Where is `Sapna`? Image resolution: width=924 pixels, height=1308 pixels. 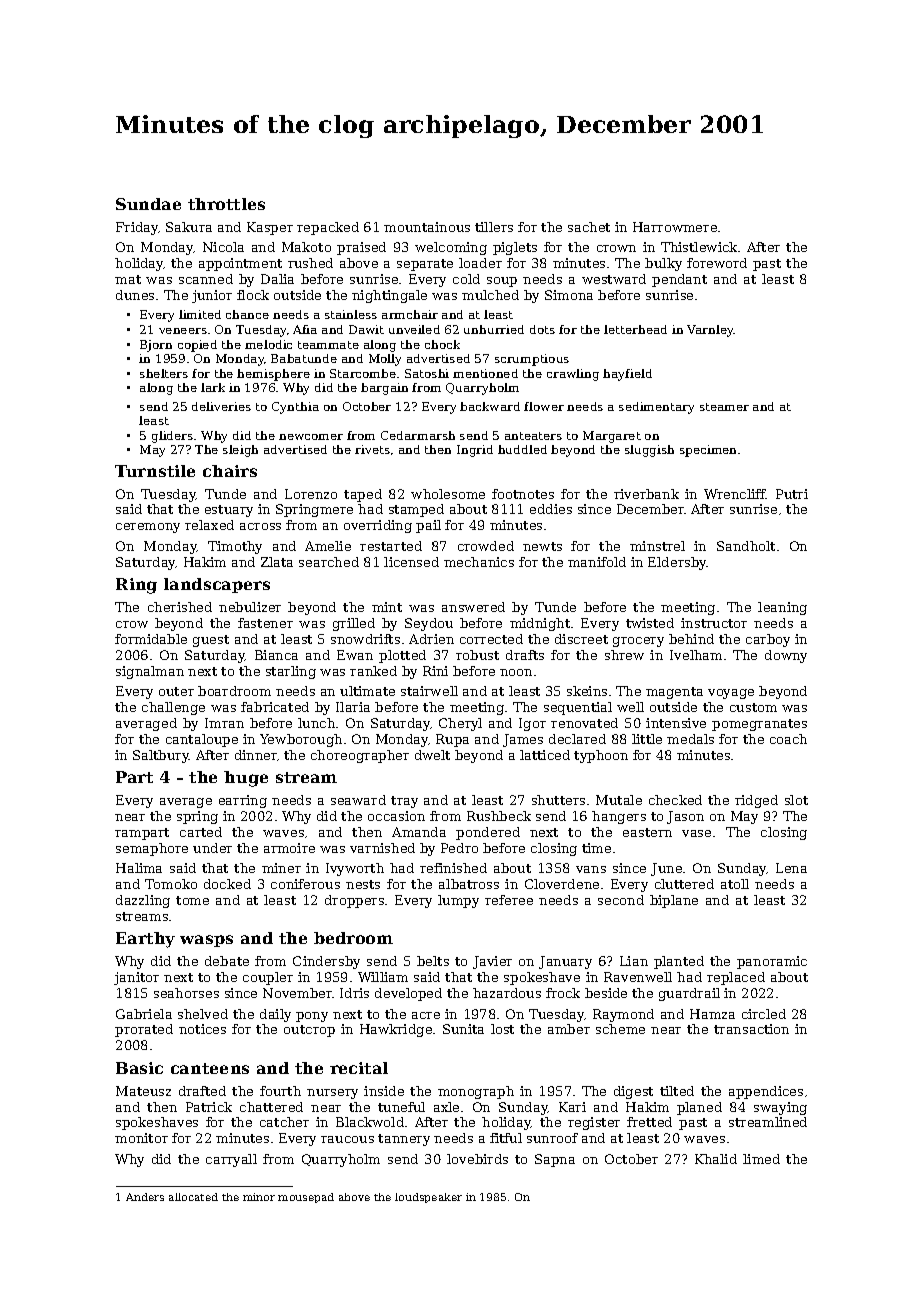 Sapna is located at coordinates (555, 1160).
